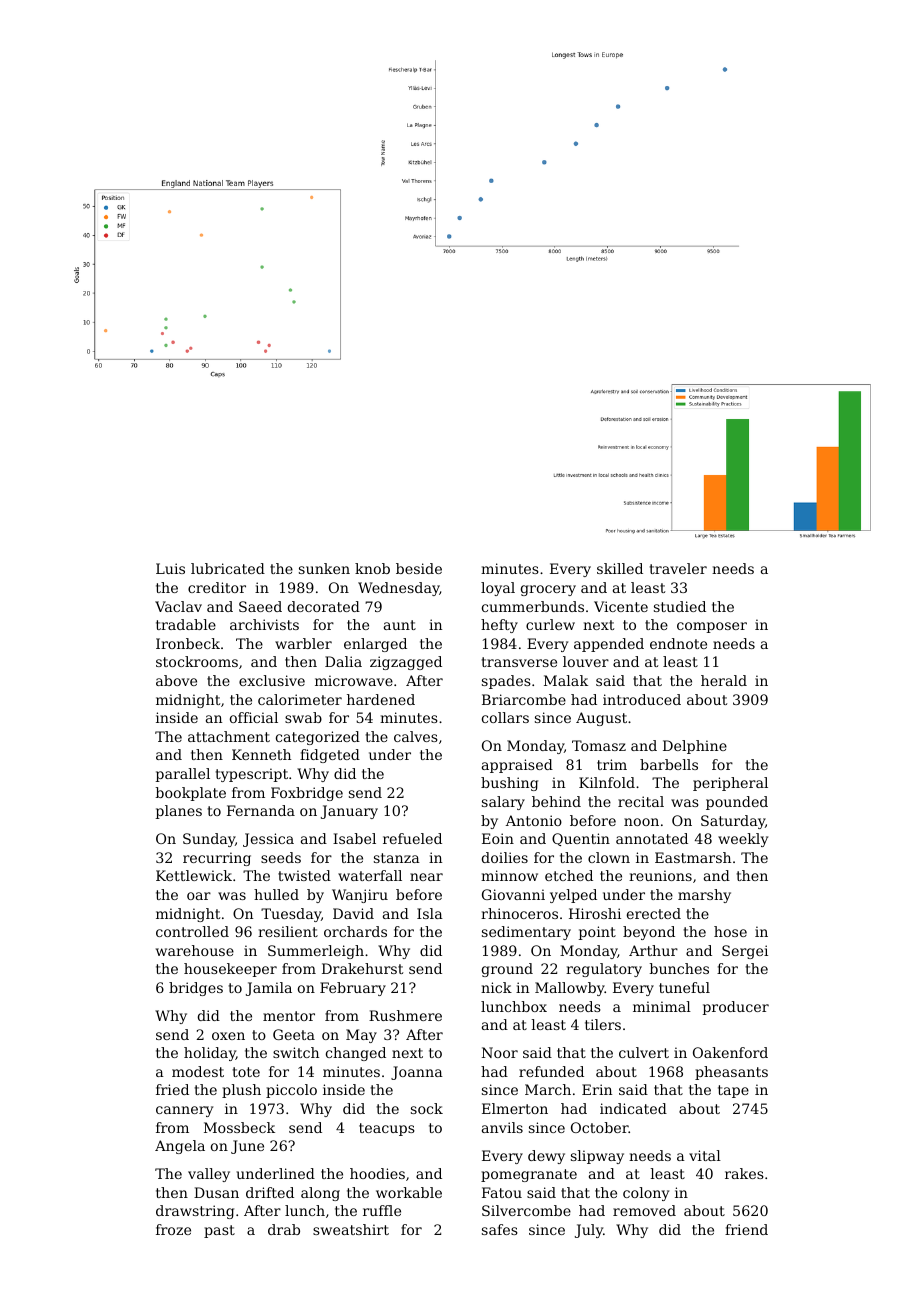 The image size is (924, 1311). Describe the element at coordinates (526, 933) in the page. I see `sedimentary` at that location.
